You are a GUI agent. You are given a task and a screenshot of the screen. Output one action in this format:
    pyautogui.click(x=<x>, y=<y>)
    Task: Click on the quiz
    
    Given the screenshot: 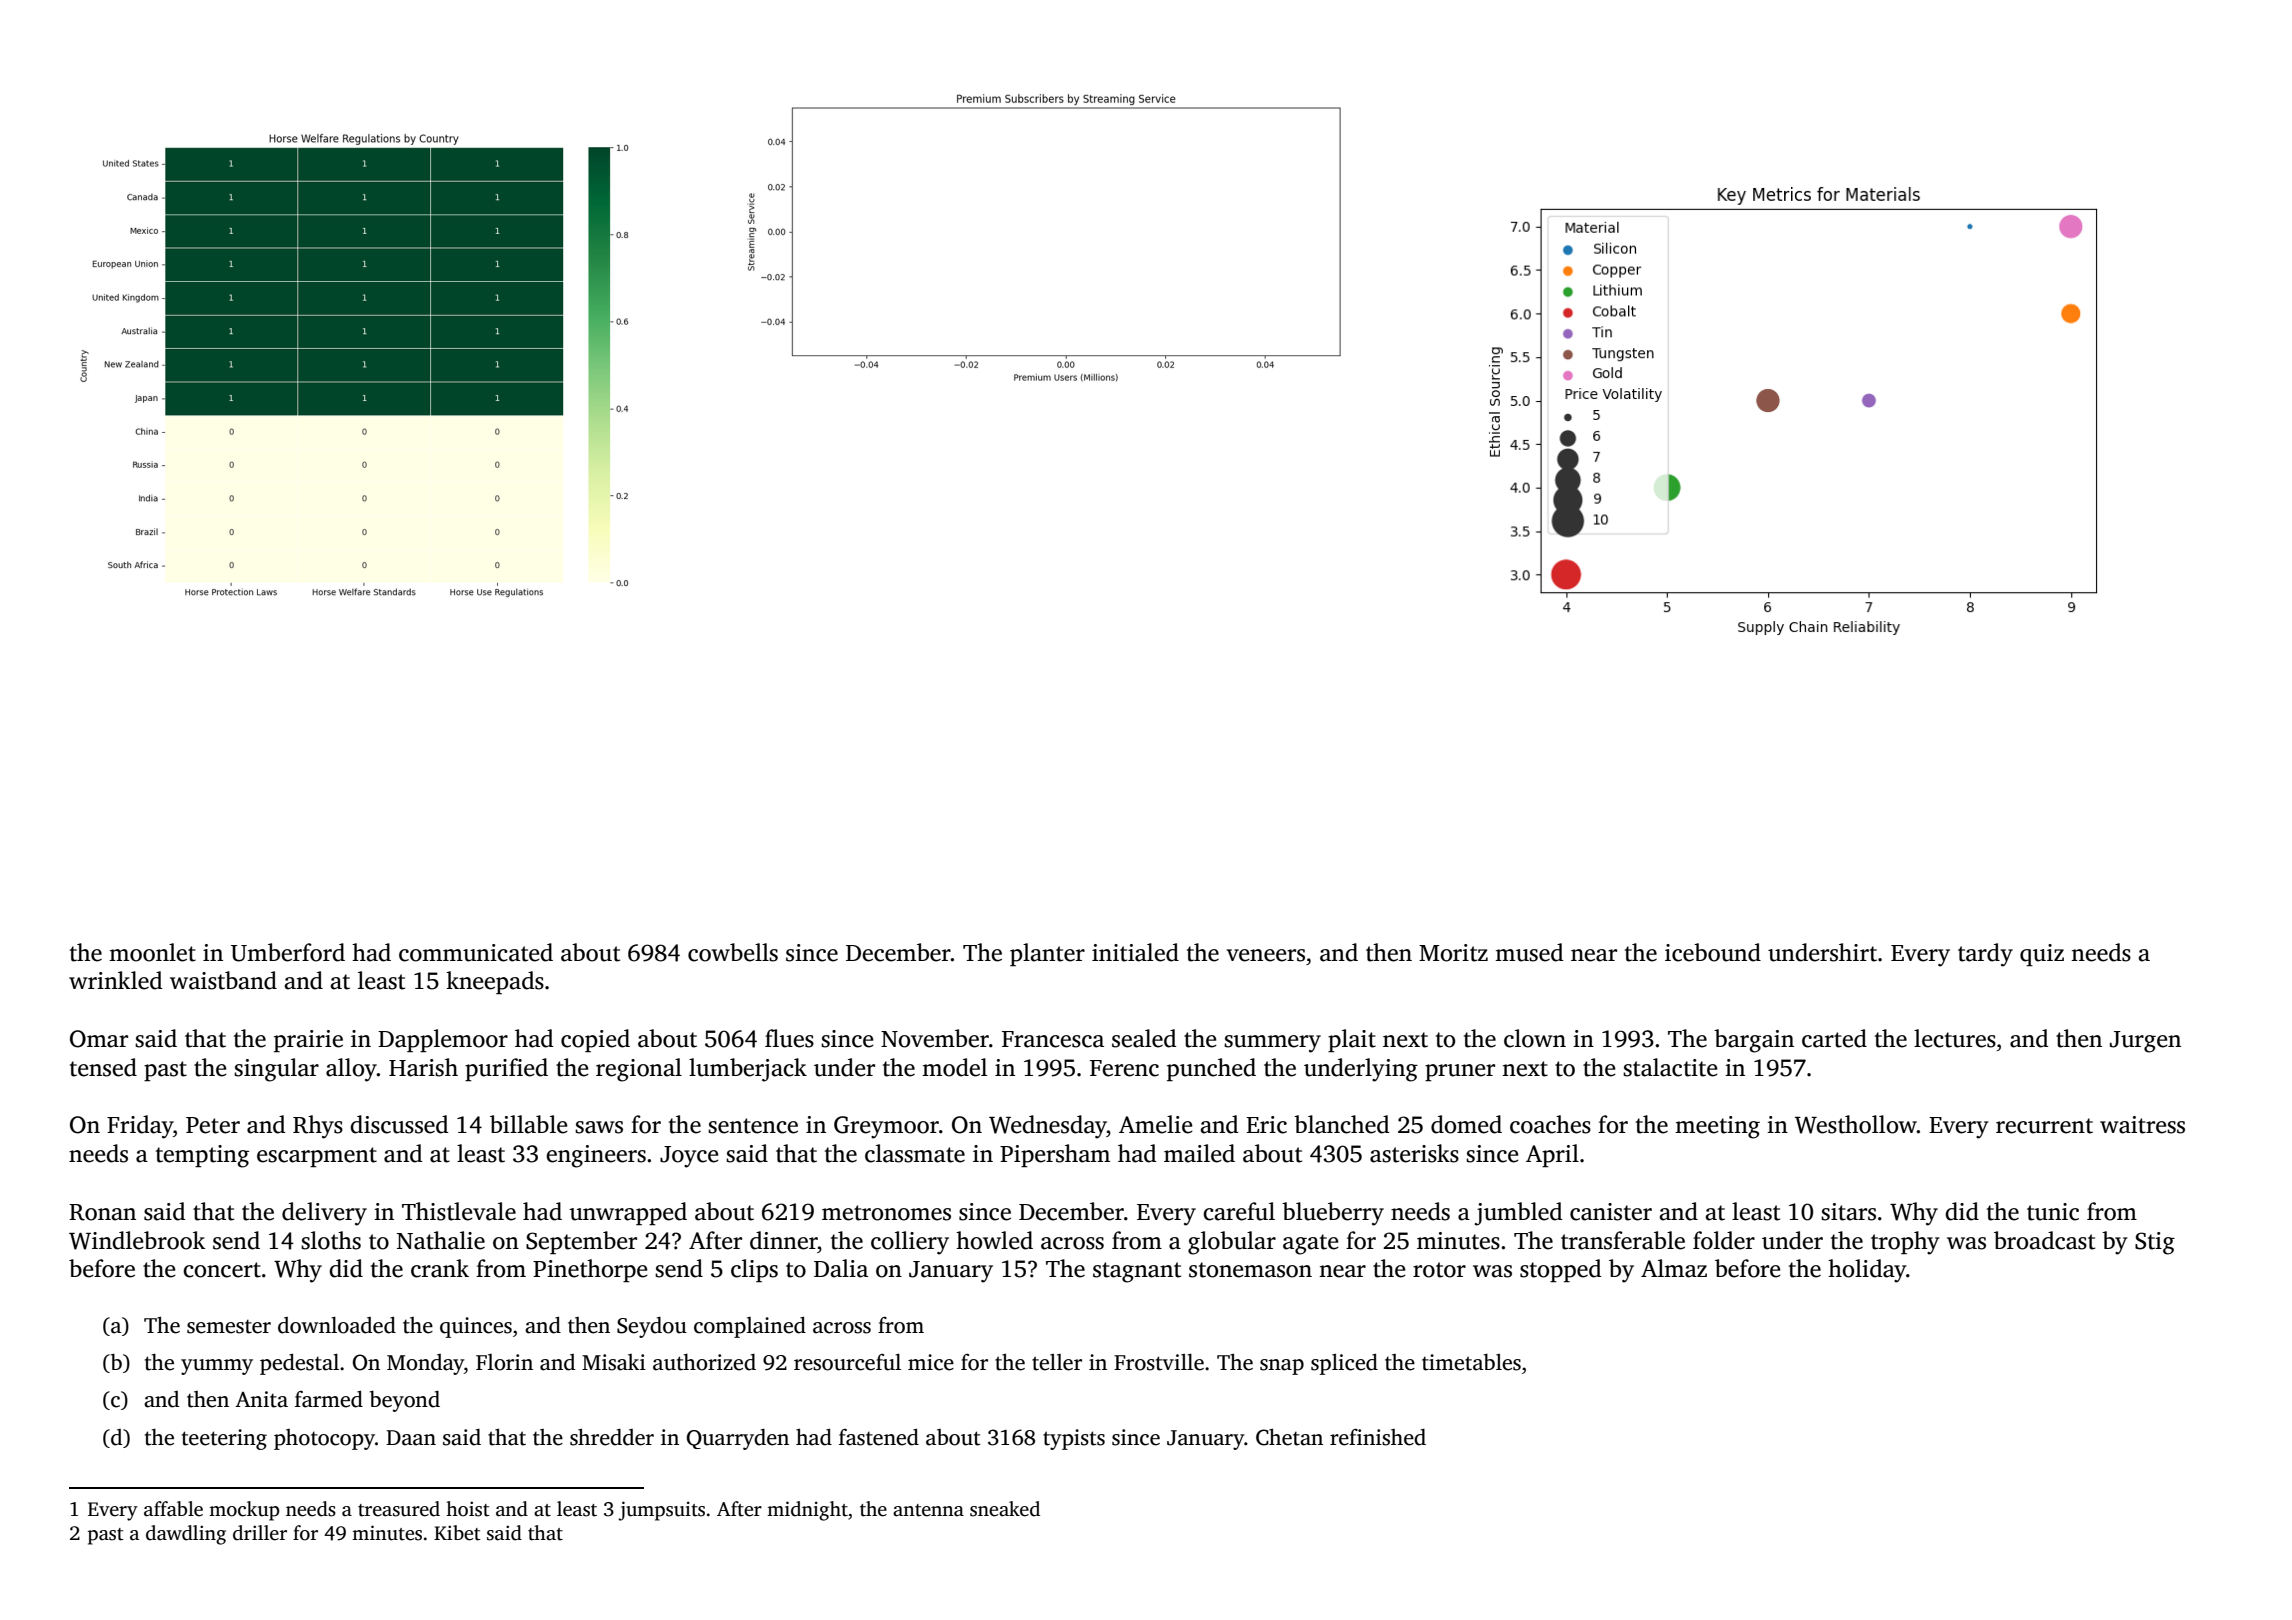 What is the action you would take?
    pyautogui.click(x=2042, y=955)
